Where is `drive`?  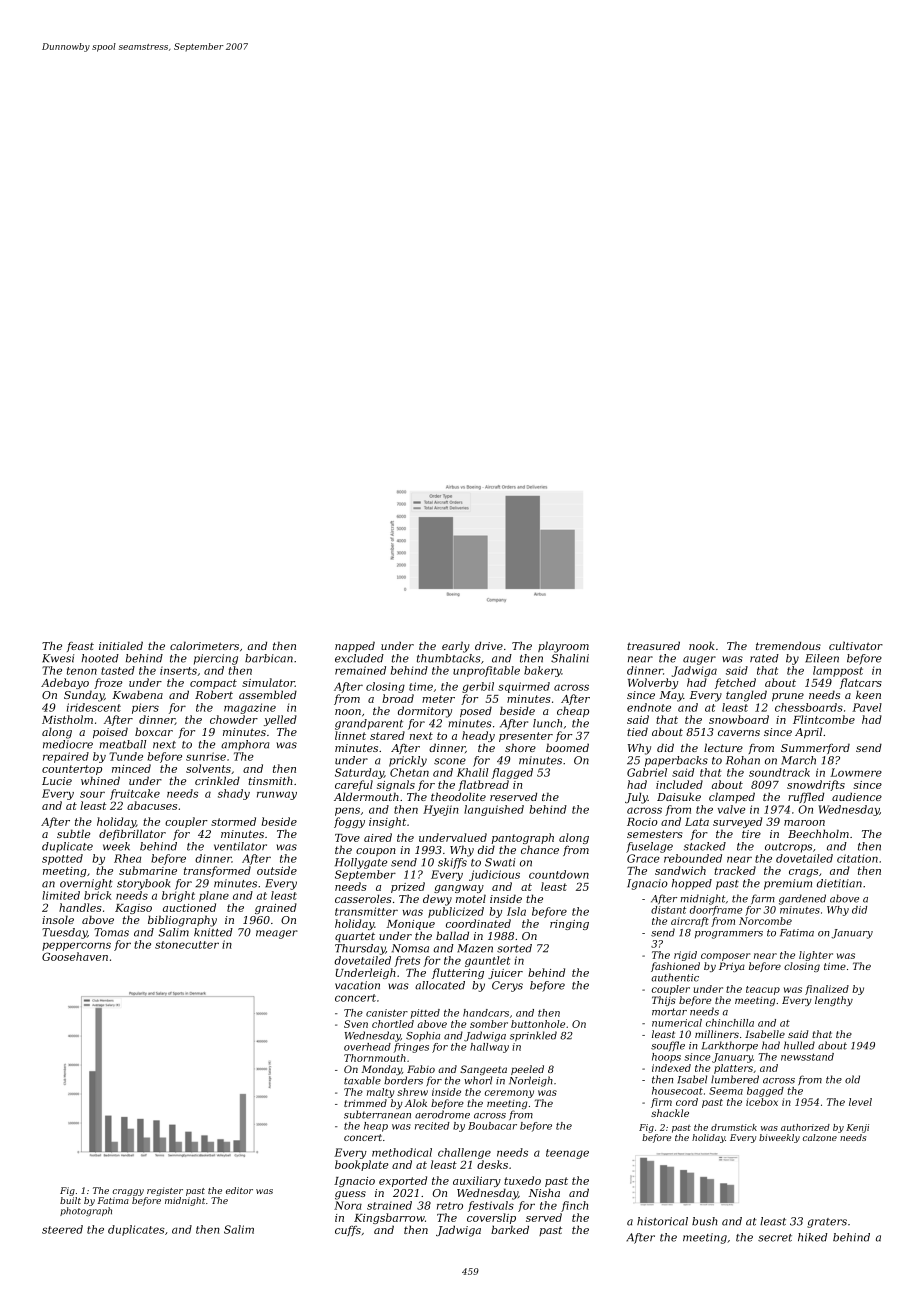 drive is located at coordinates (489, 645).
